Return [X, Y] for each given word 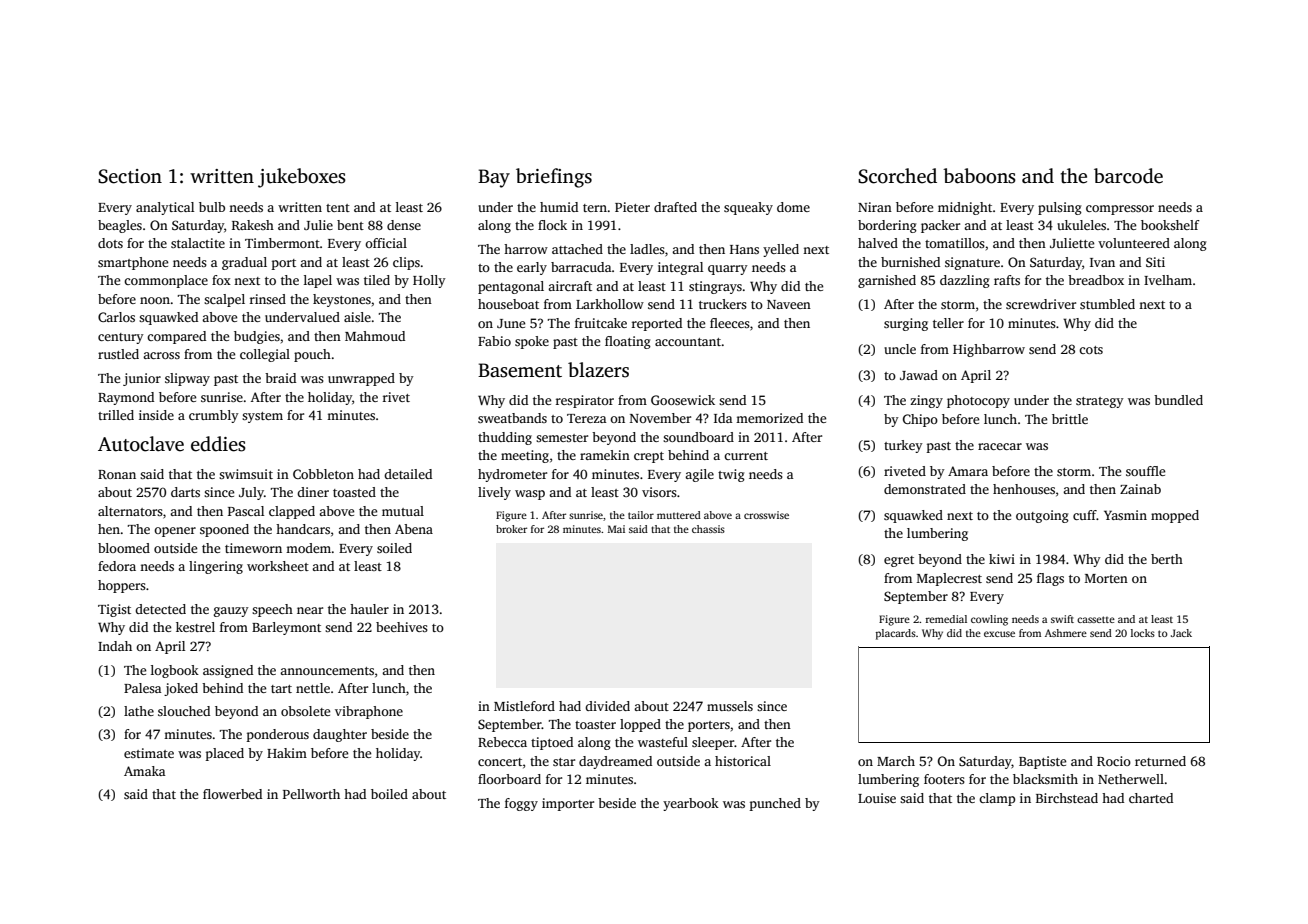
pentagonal [511, 287]
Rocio [1114, 761]
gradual [244, 263]
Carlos [116, 317]
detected [160, 609]
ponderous [278, 735]
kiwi [1002, 559]
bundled [1178, 400]
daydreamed [615, 762]
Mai [616, 529]
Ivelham [1168, 280]
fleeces [730, 323]
